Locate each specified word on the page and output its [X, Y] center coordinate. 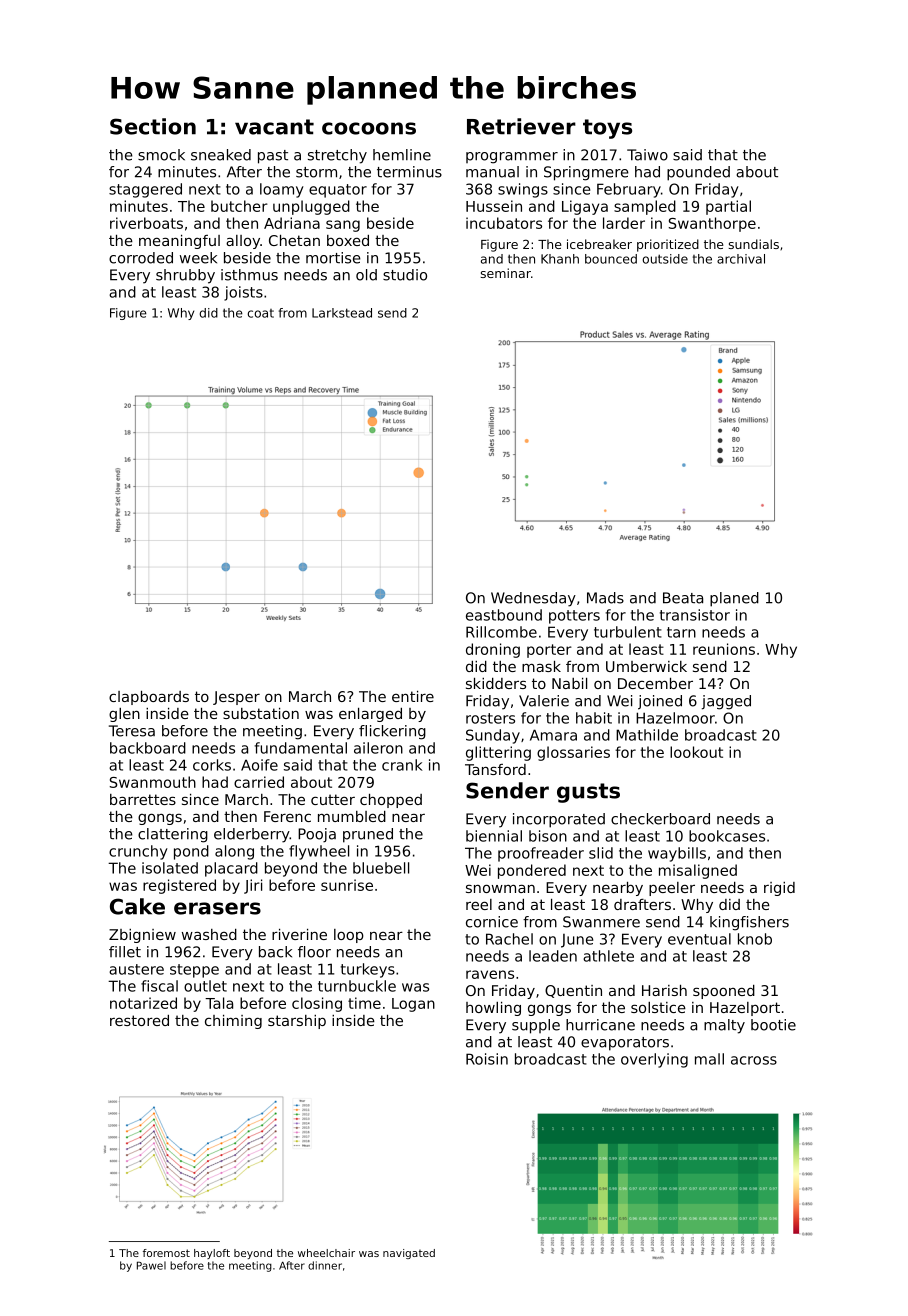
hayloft [212, 1254]
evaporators [625, 1044]
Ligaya [585, 207]
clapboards [149, 698]
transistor [695, 615]
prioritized [668, 245]
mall [709, 1059]
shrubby [185, 276]
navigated [409, 1254]
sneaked [221, 155]
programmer [512, 158]
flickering [392, 732]
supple [536, 1026]
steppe [194, 971]
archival [741, 259]
